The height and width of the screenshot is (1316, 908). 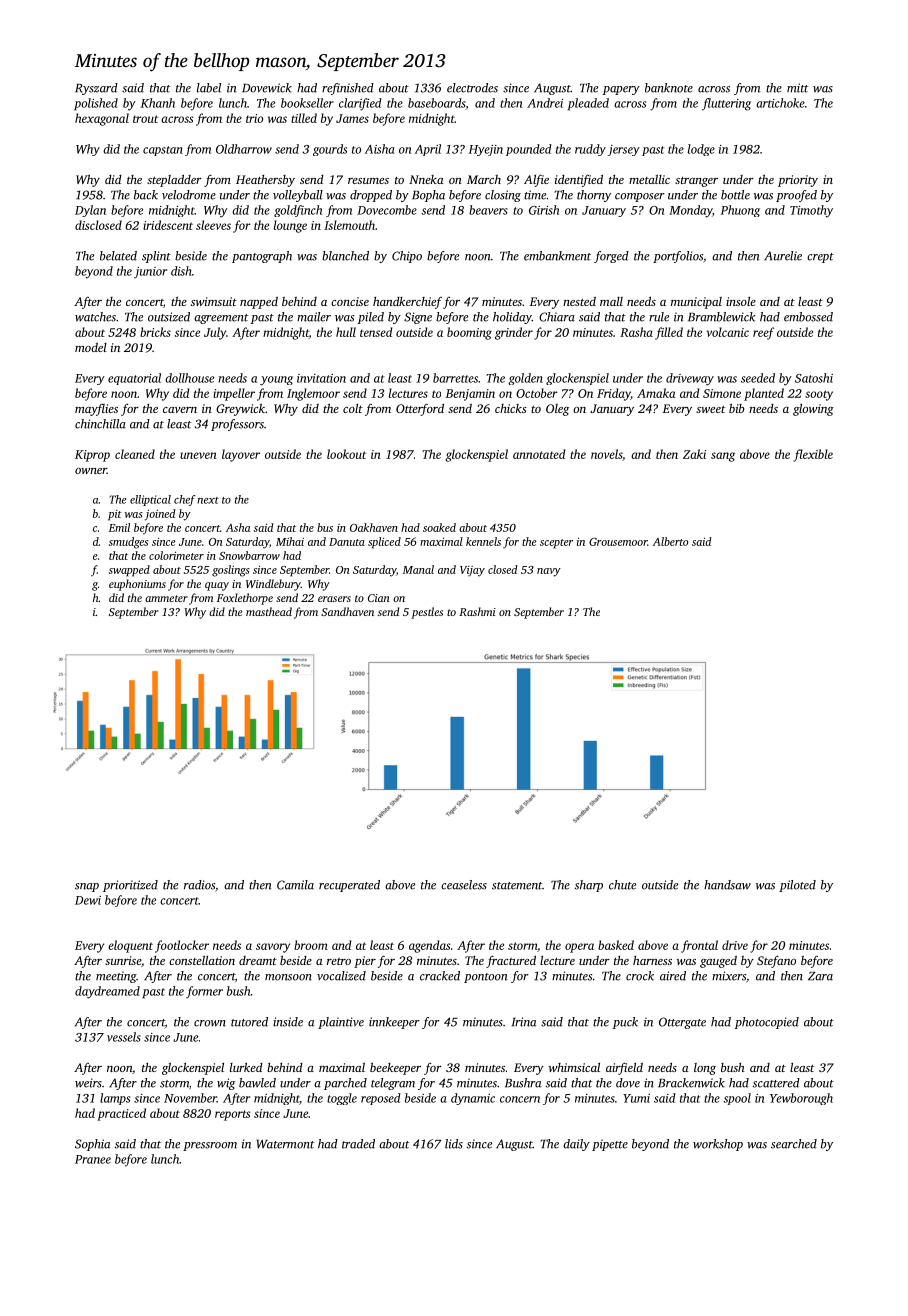 I want to click on daily, so click(x=576, y=1145).
